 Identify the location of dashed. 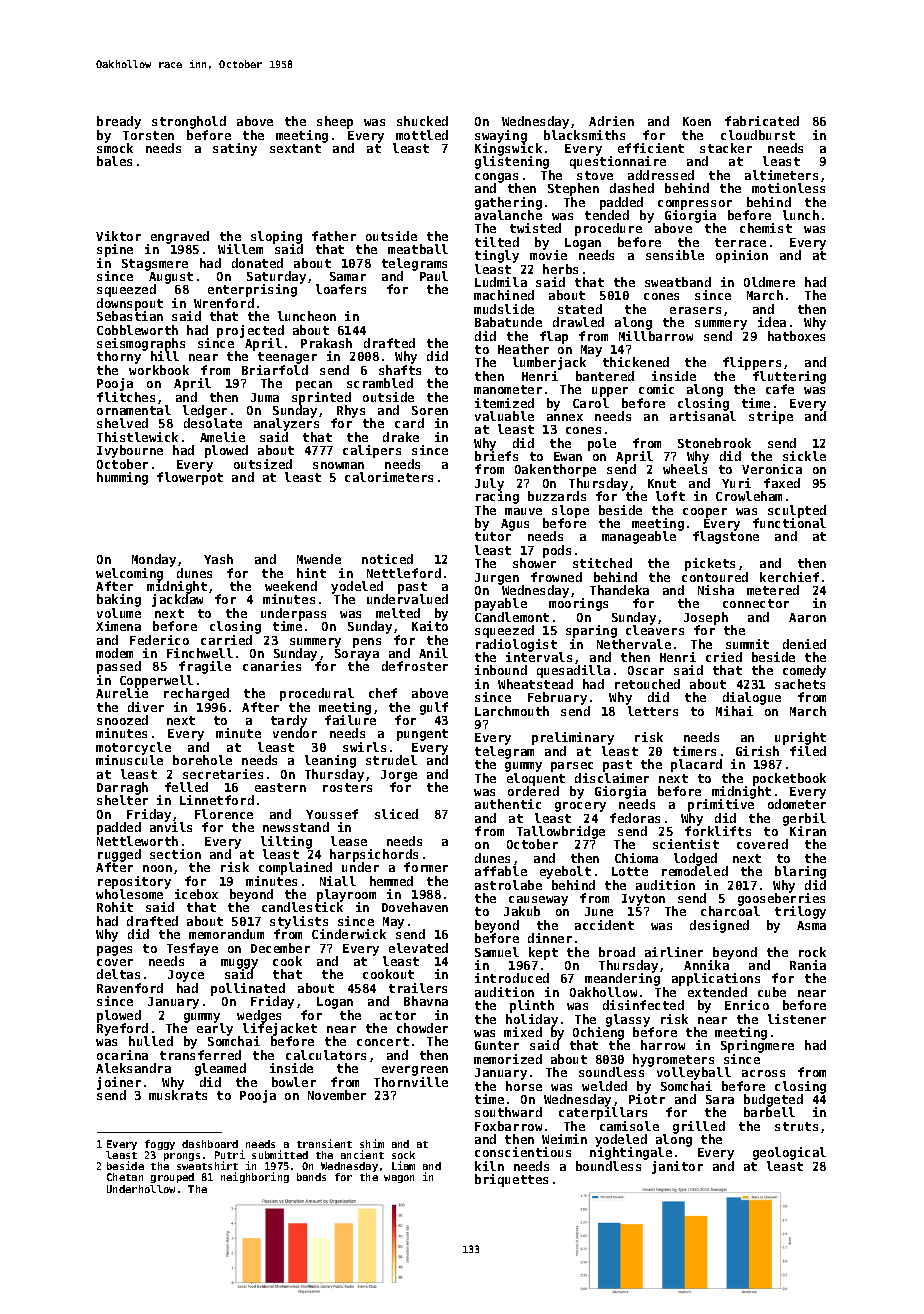
(632, 188).
